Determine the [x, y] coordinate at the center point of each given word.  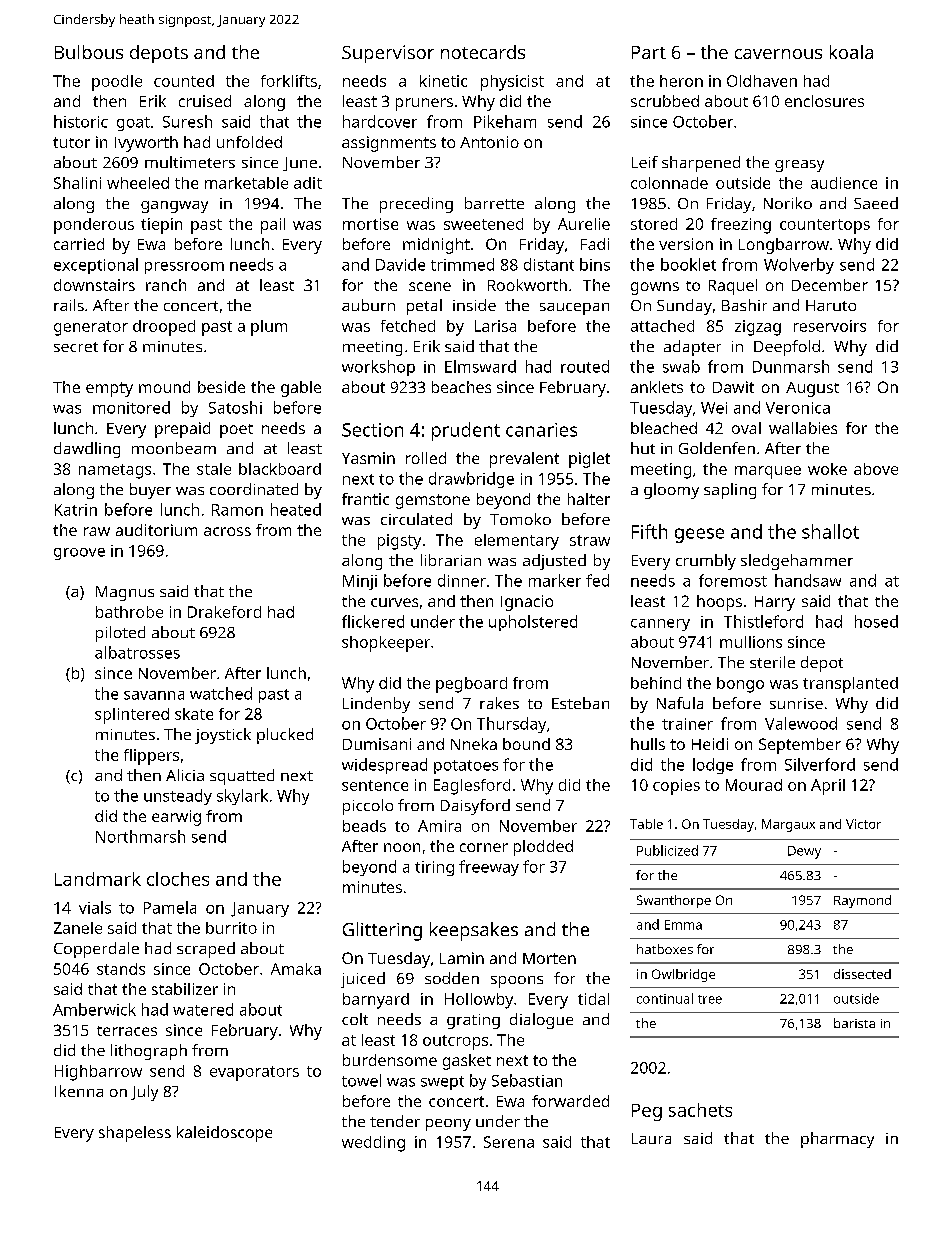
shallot [830, 531]
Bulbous [89, 52]
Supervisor [388, 54]
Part [649, 52]
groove [79, 554]
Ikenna [79, 1091]
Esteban [580, 703]
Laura [651, 1138]
